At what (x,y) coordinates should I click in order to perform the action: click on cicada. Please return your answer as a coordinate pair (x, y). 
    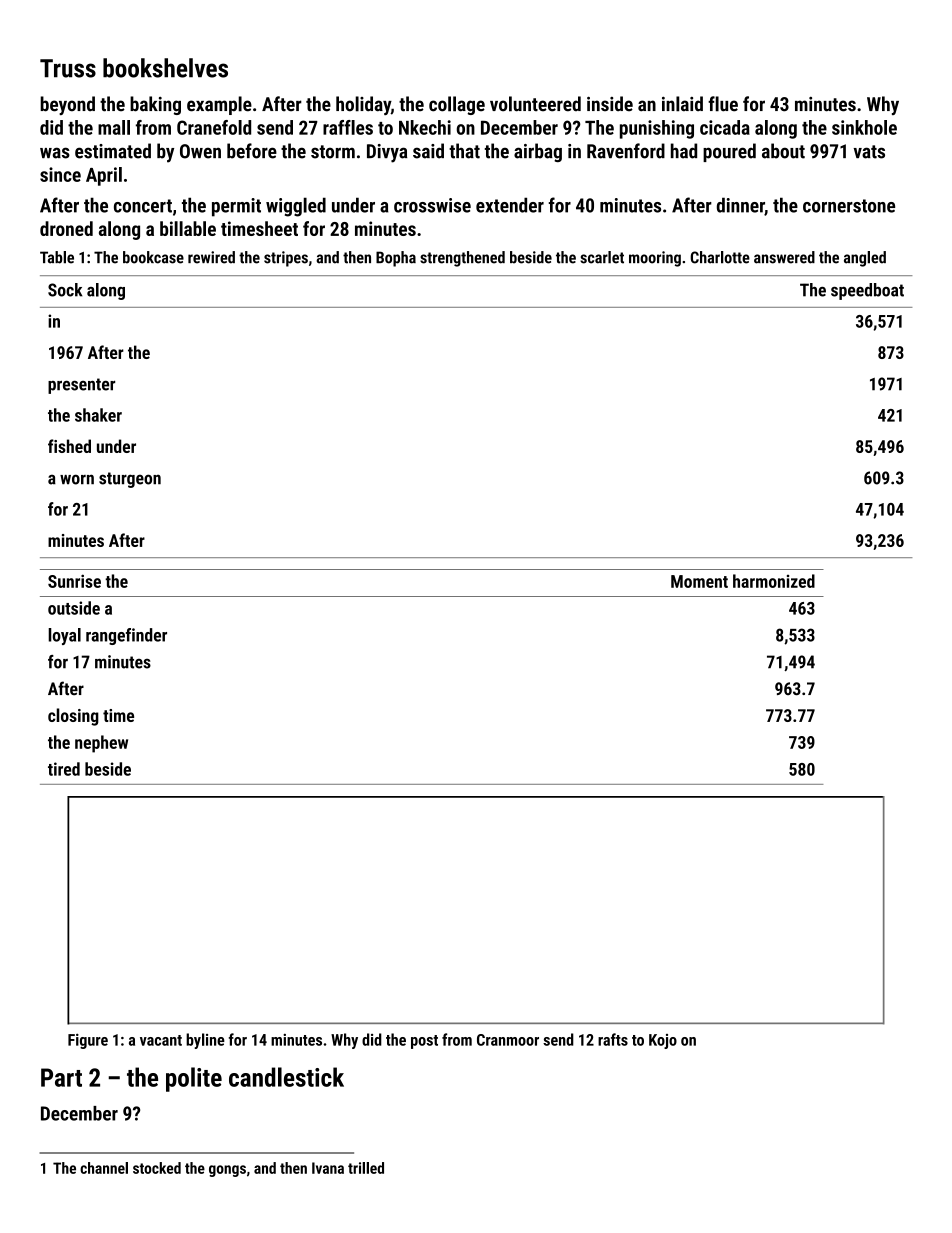
    Looking at the image, I should click on (725, 127).
